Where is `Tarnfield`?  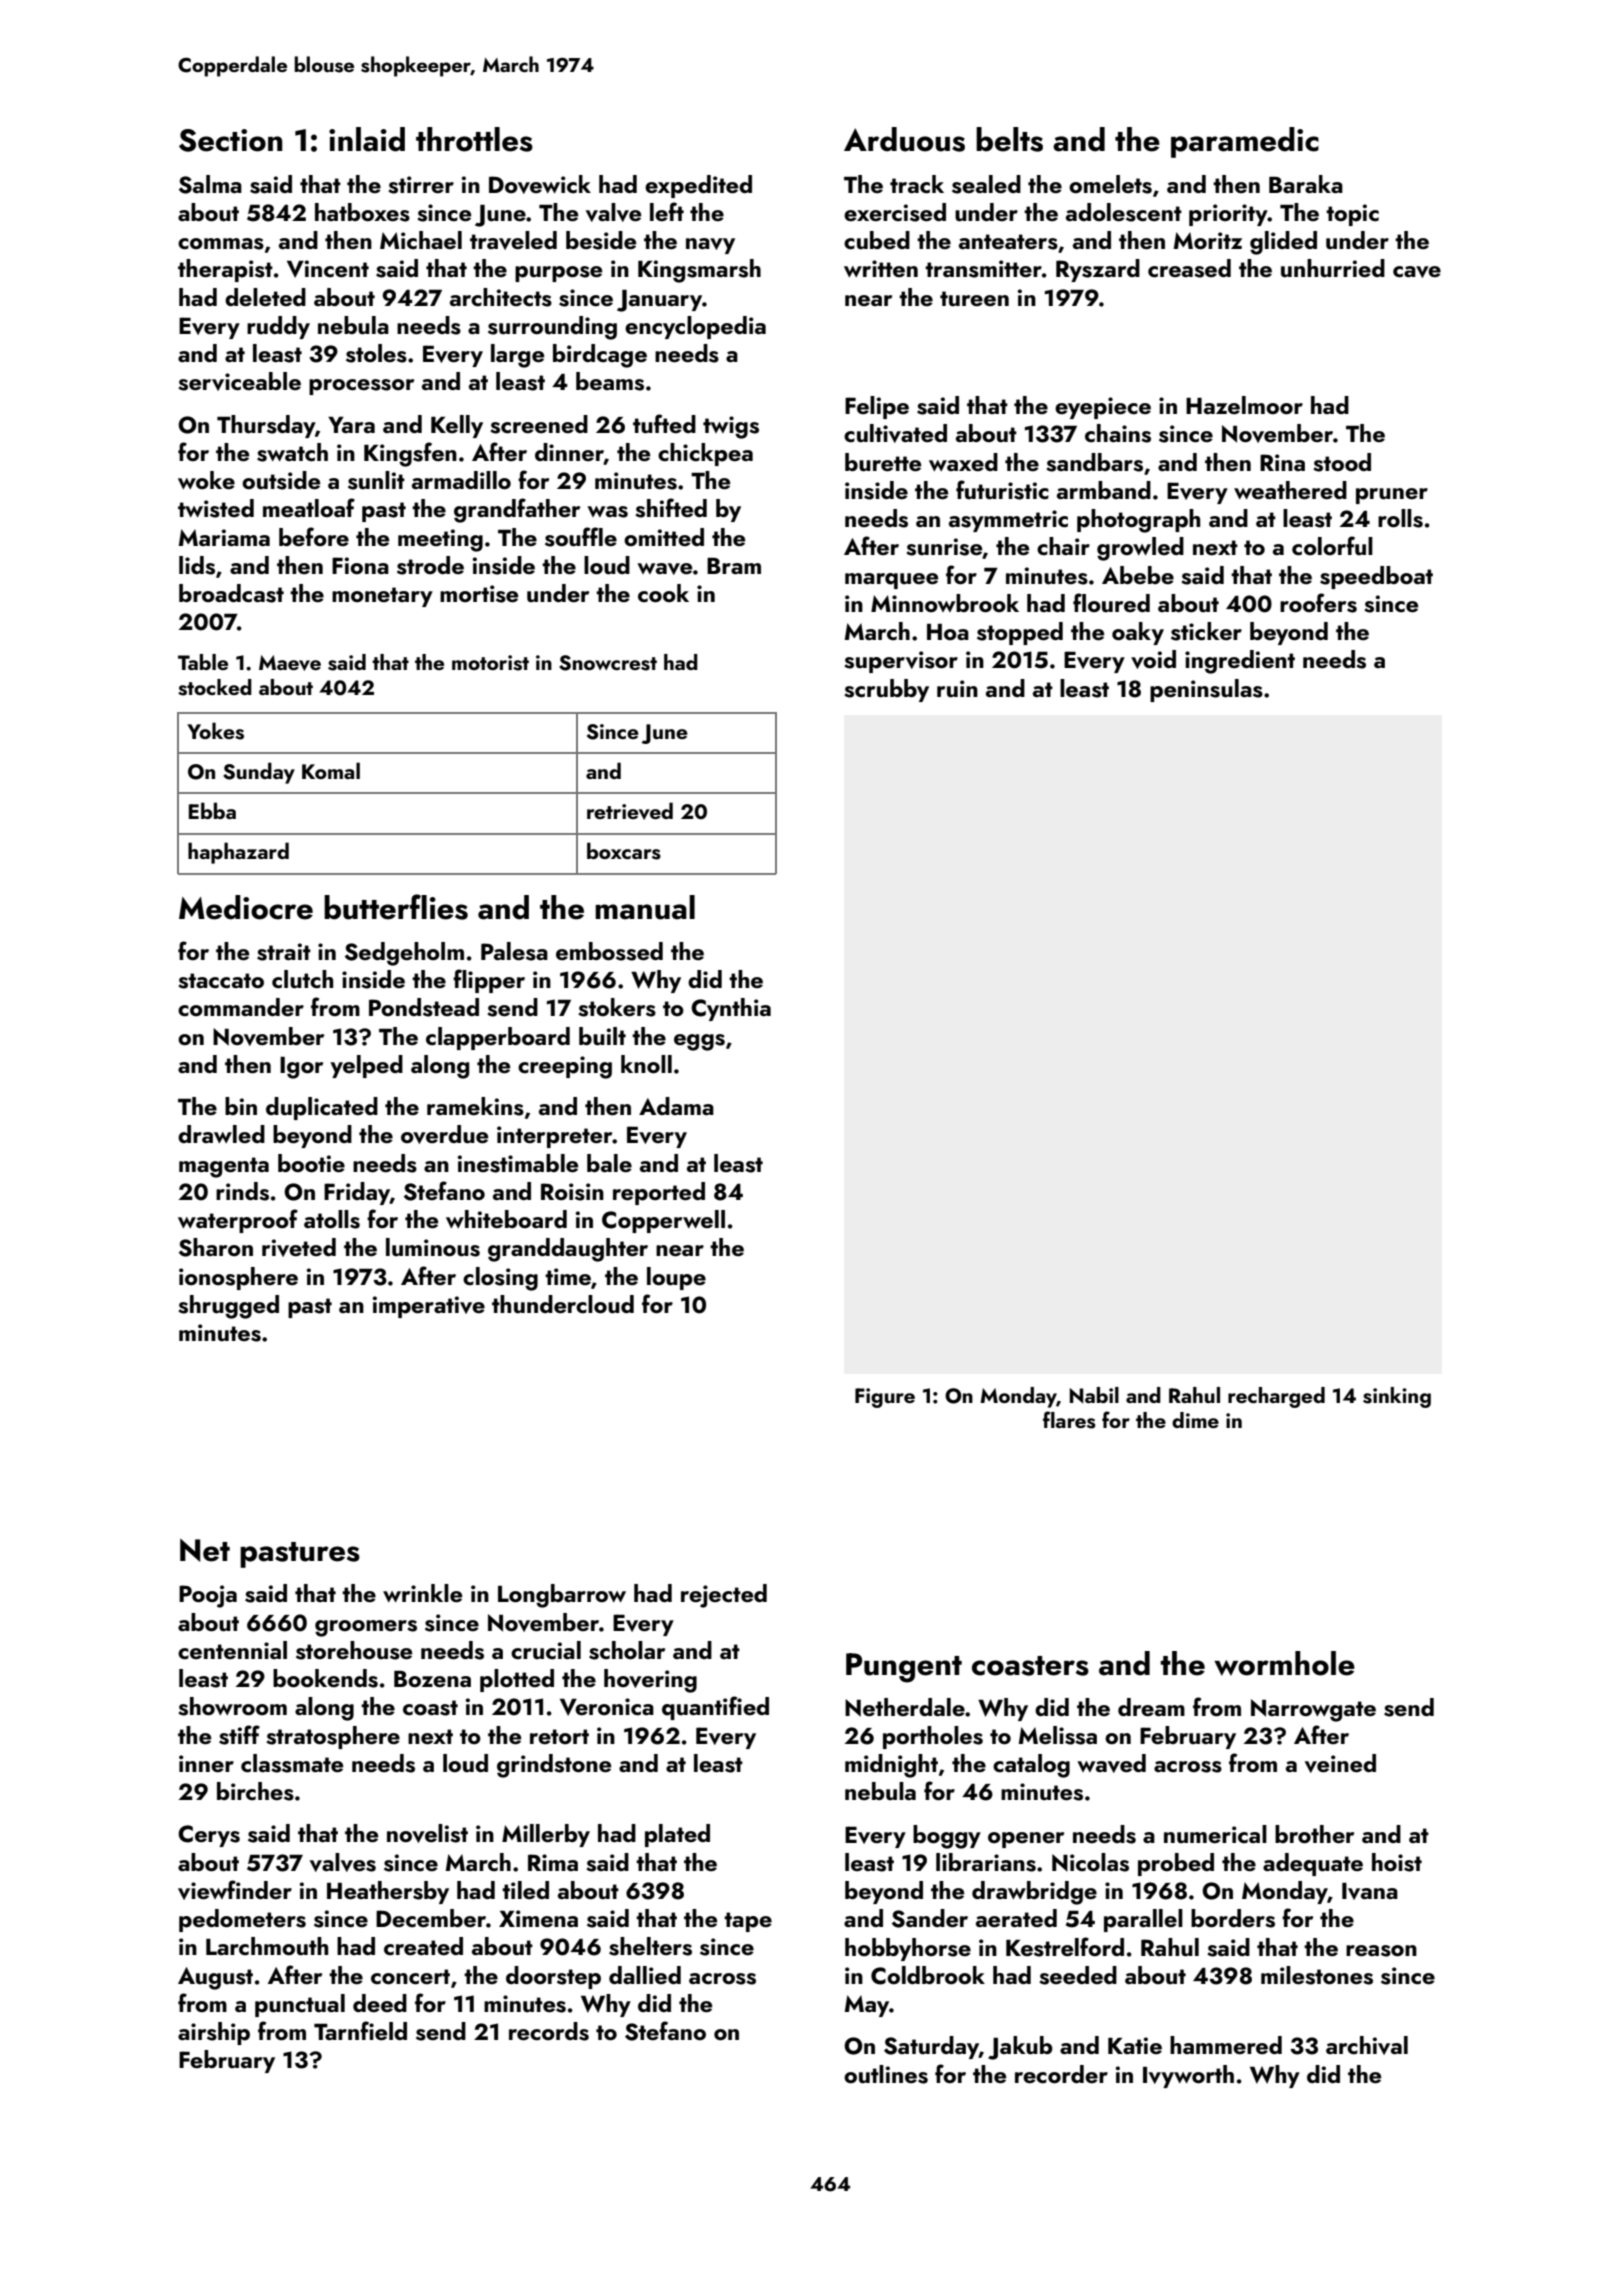
Tarnfield is located at coordinates (360, 2030).
